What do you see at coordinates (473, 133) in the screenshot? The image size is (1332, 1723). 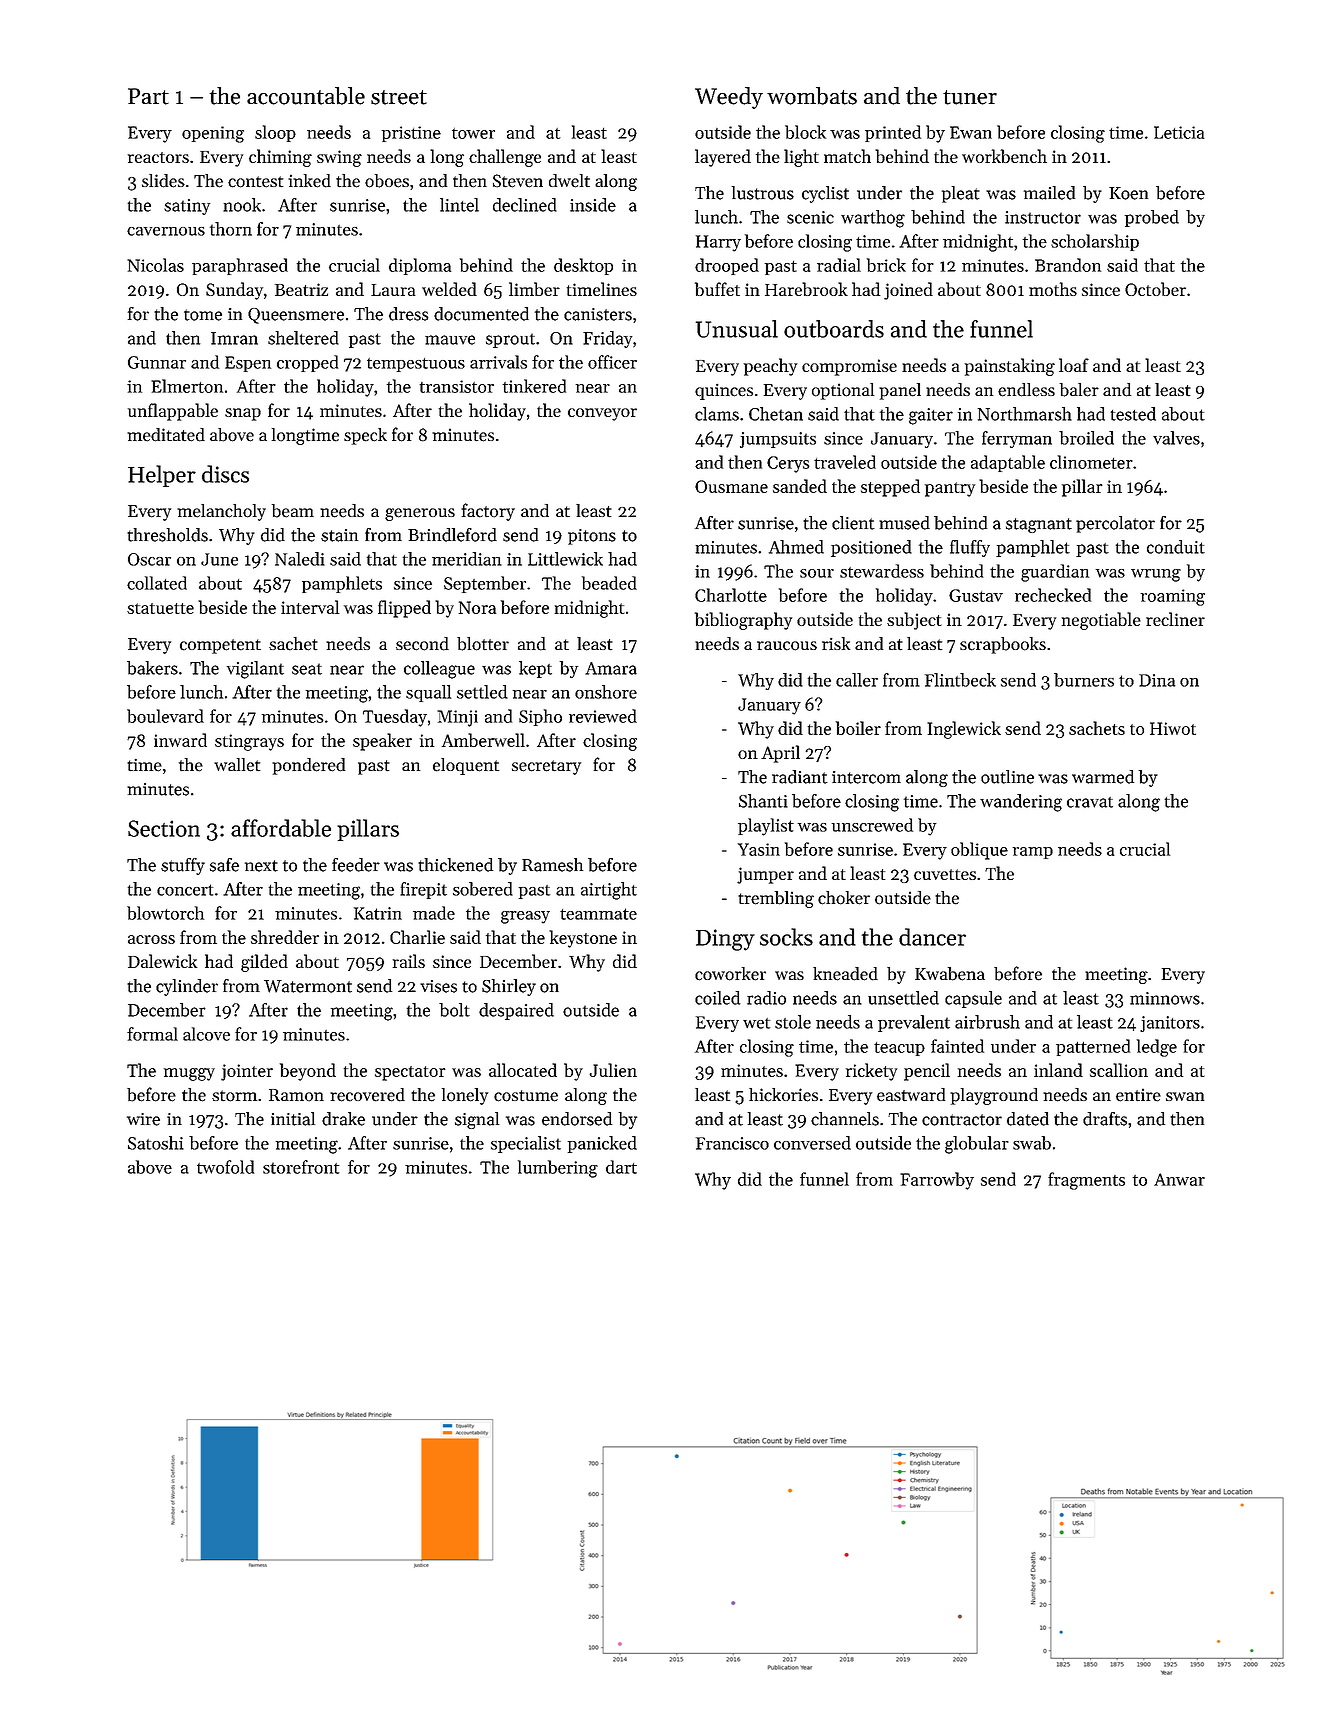 I see `tower` at bounding box center [473, 133].
